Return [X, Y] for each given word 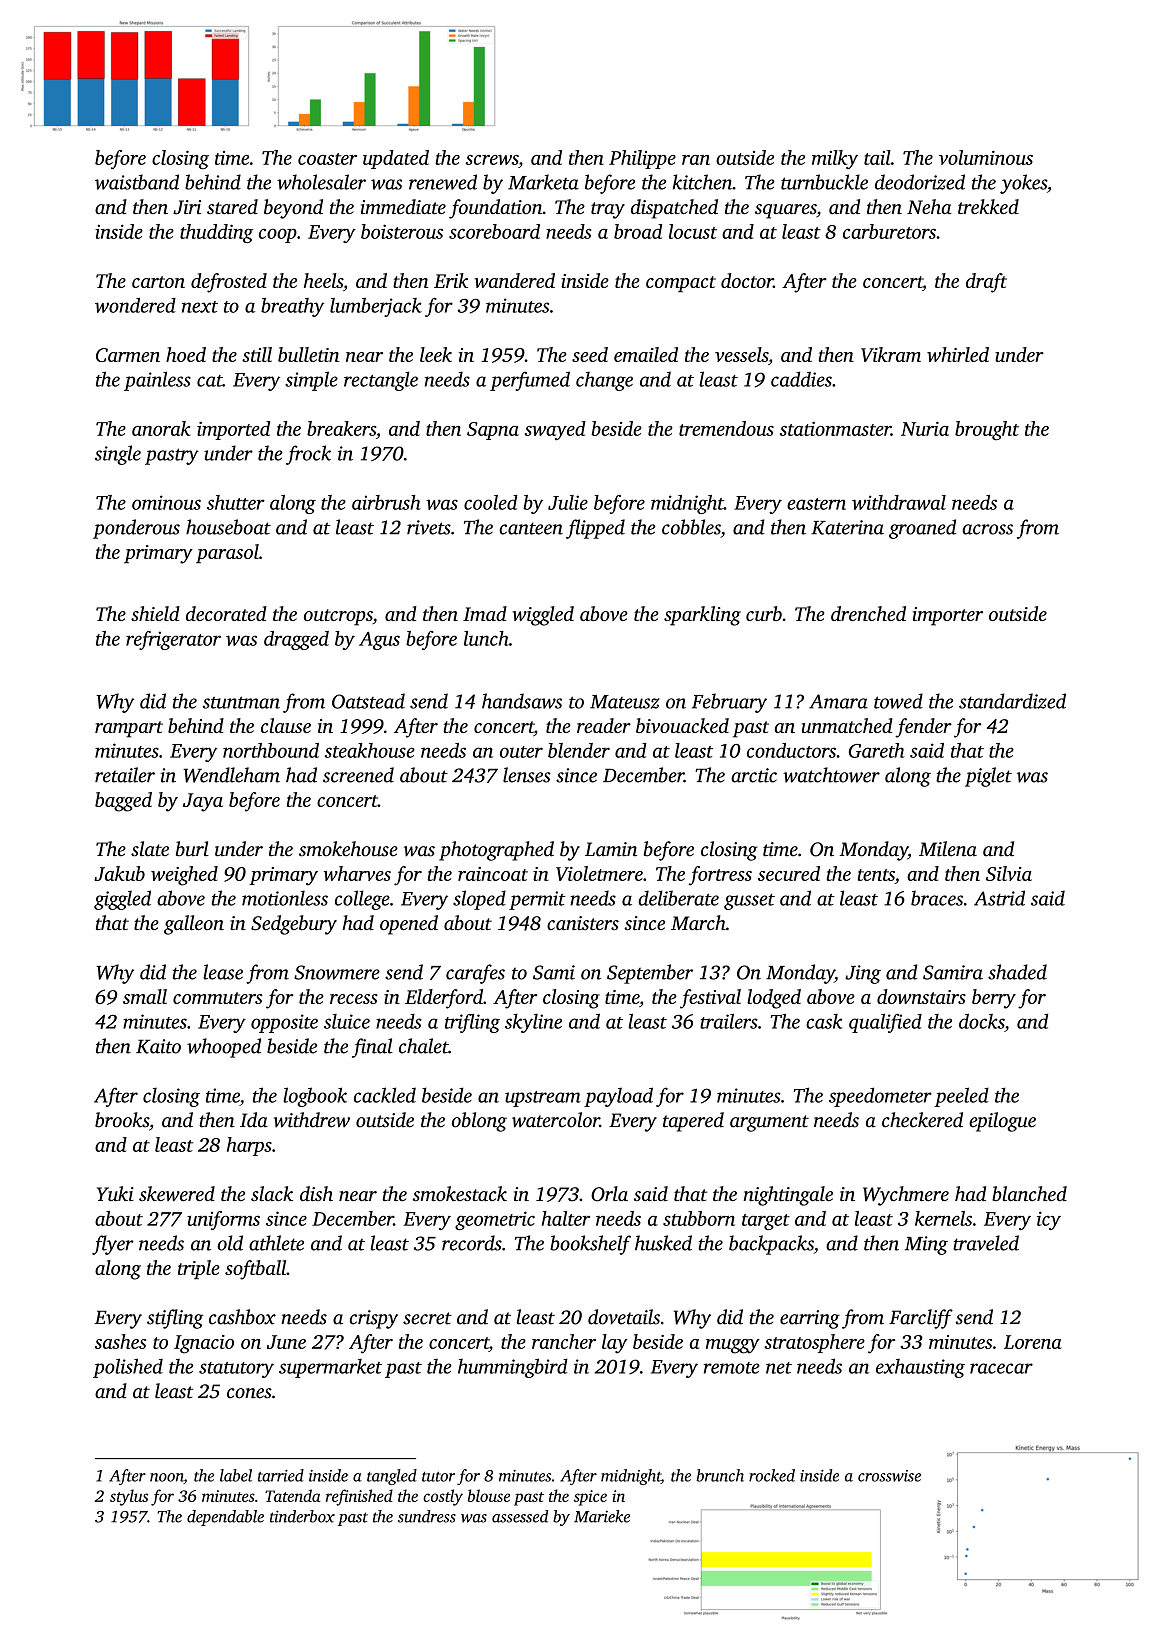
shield [155, 613]
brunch [720, 1475]
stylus [129, 1497]
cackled [385, 1095]
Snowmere [337, 972]
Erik [451, 280]
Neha [929, 206]
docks [982, 1021]
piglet [988, 777]
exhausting [920, 1368]
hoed [186, 354]
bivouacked [682, 725]
